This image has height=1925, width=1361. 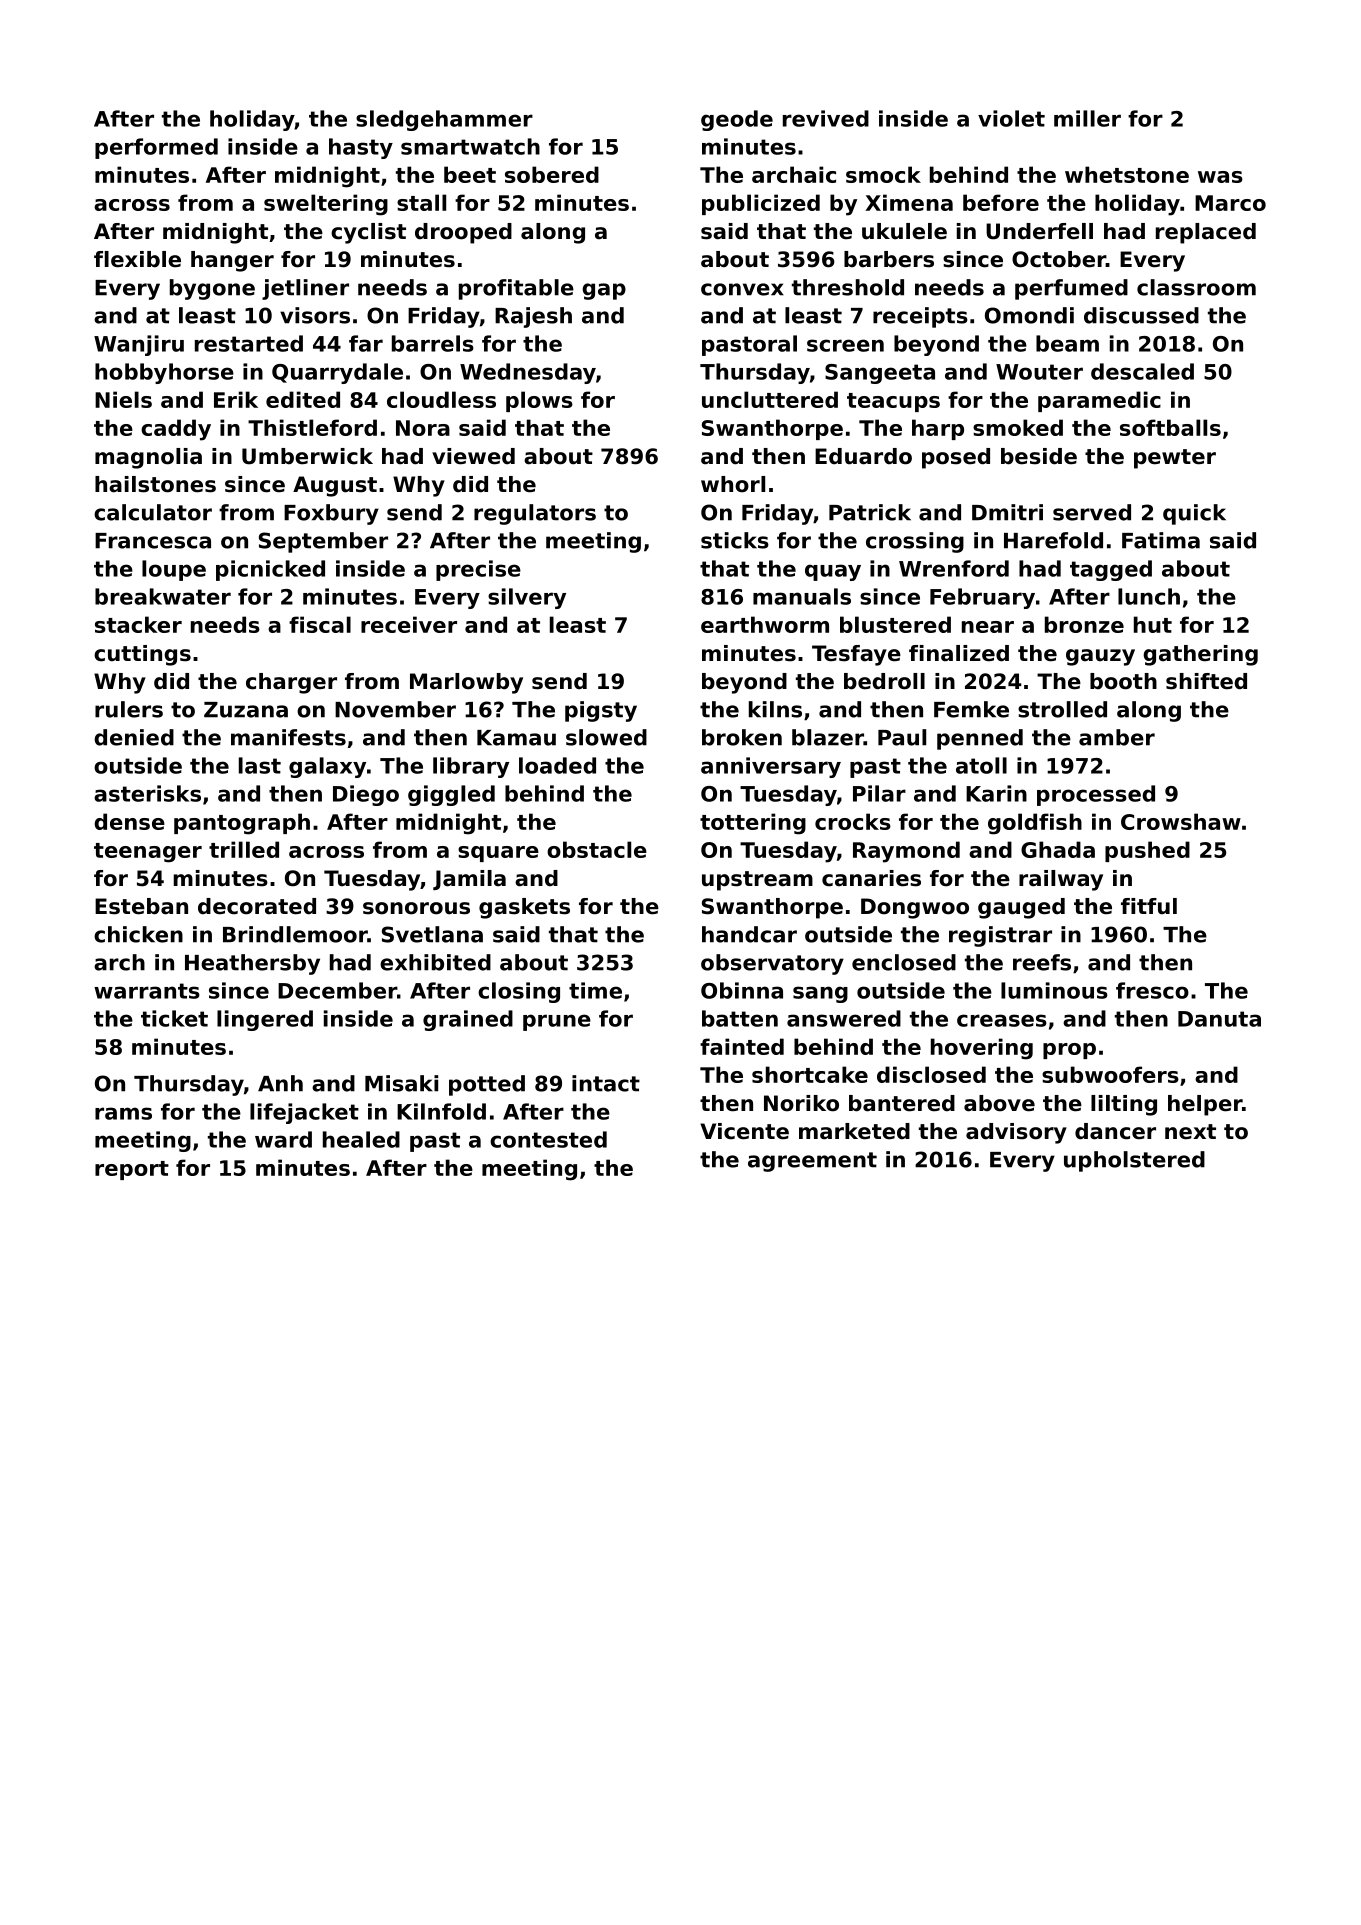 I want to click on sticks, so click(x=735, y=540).
